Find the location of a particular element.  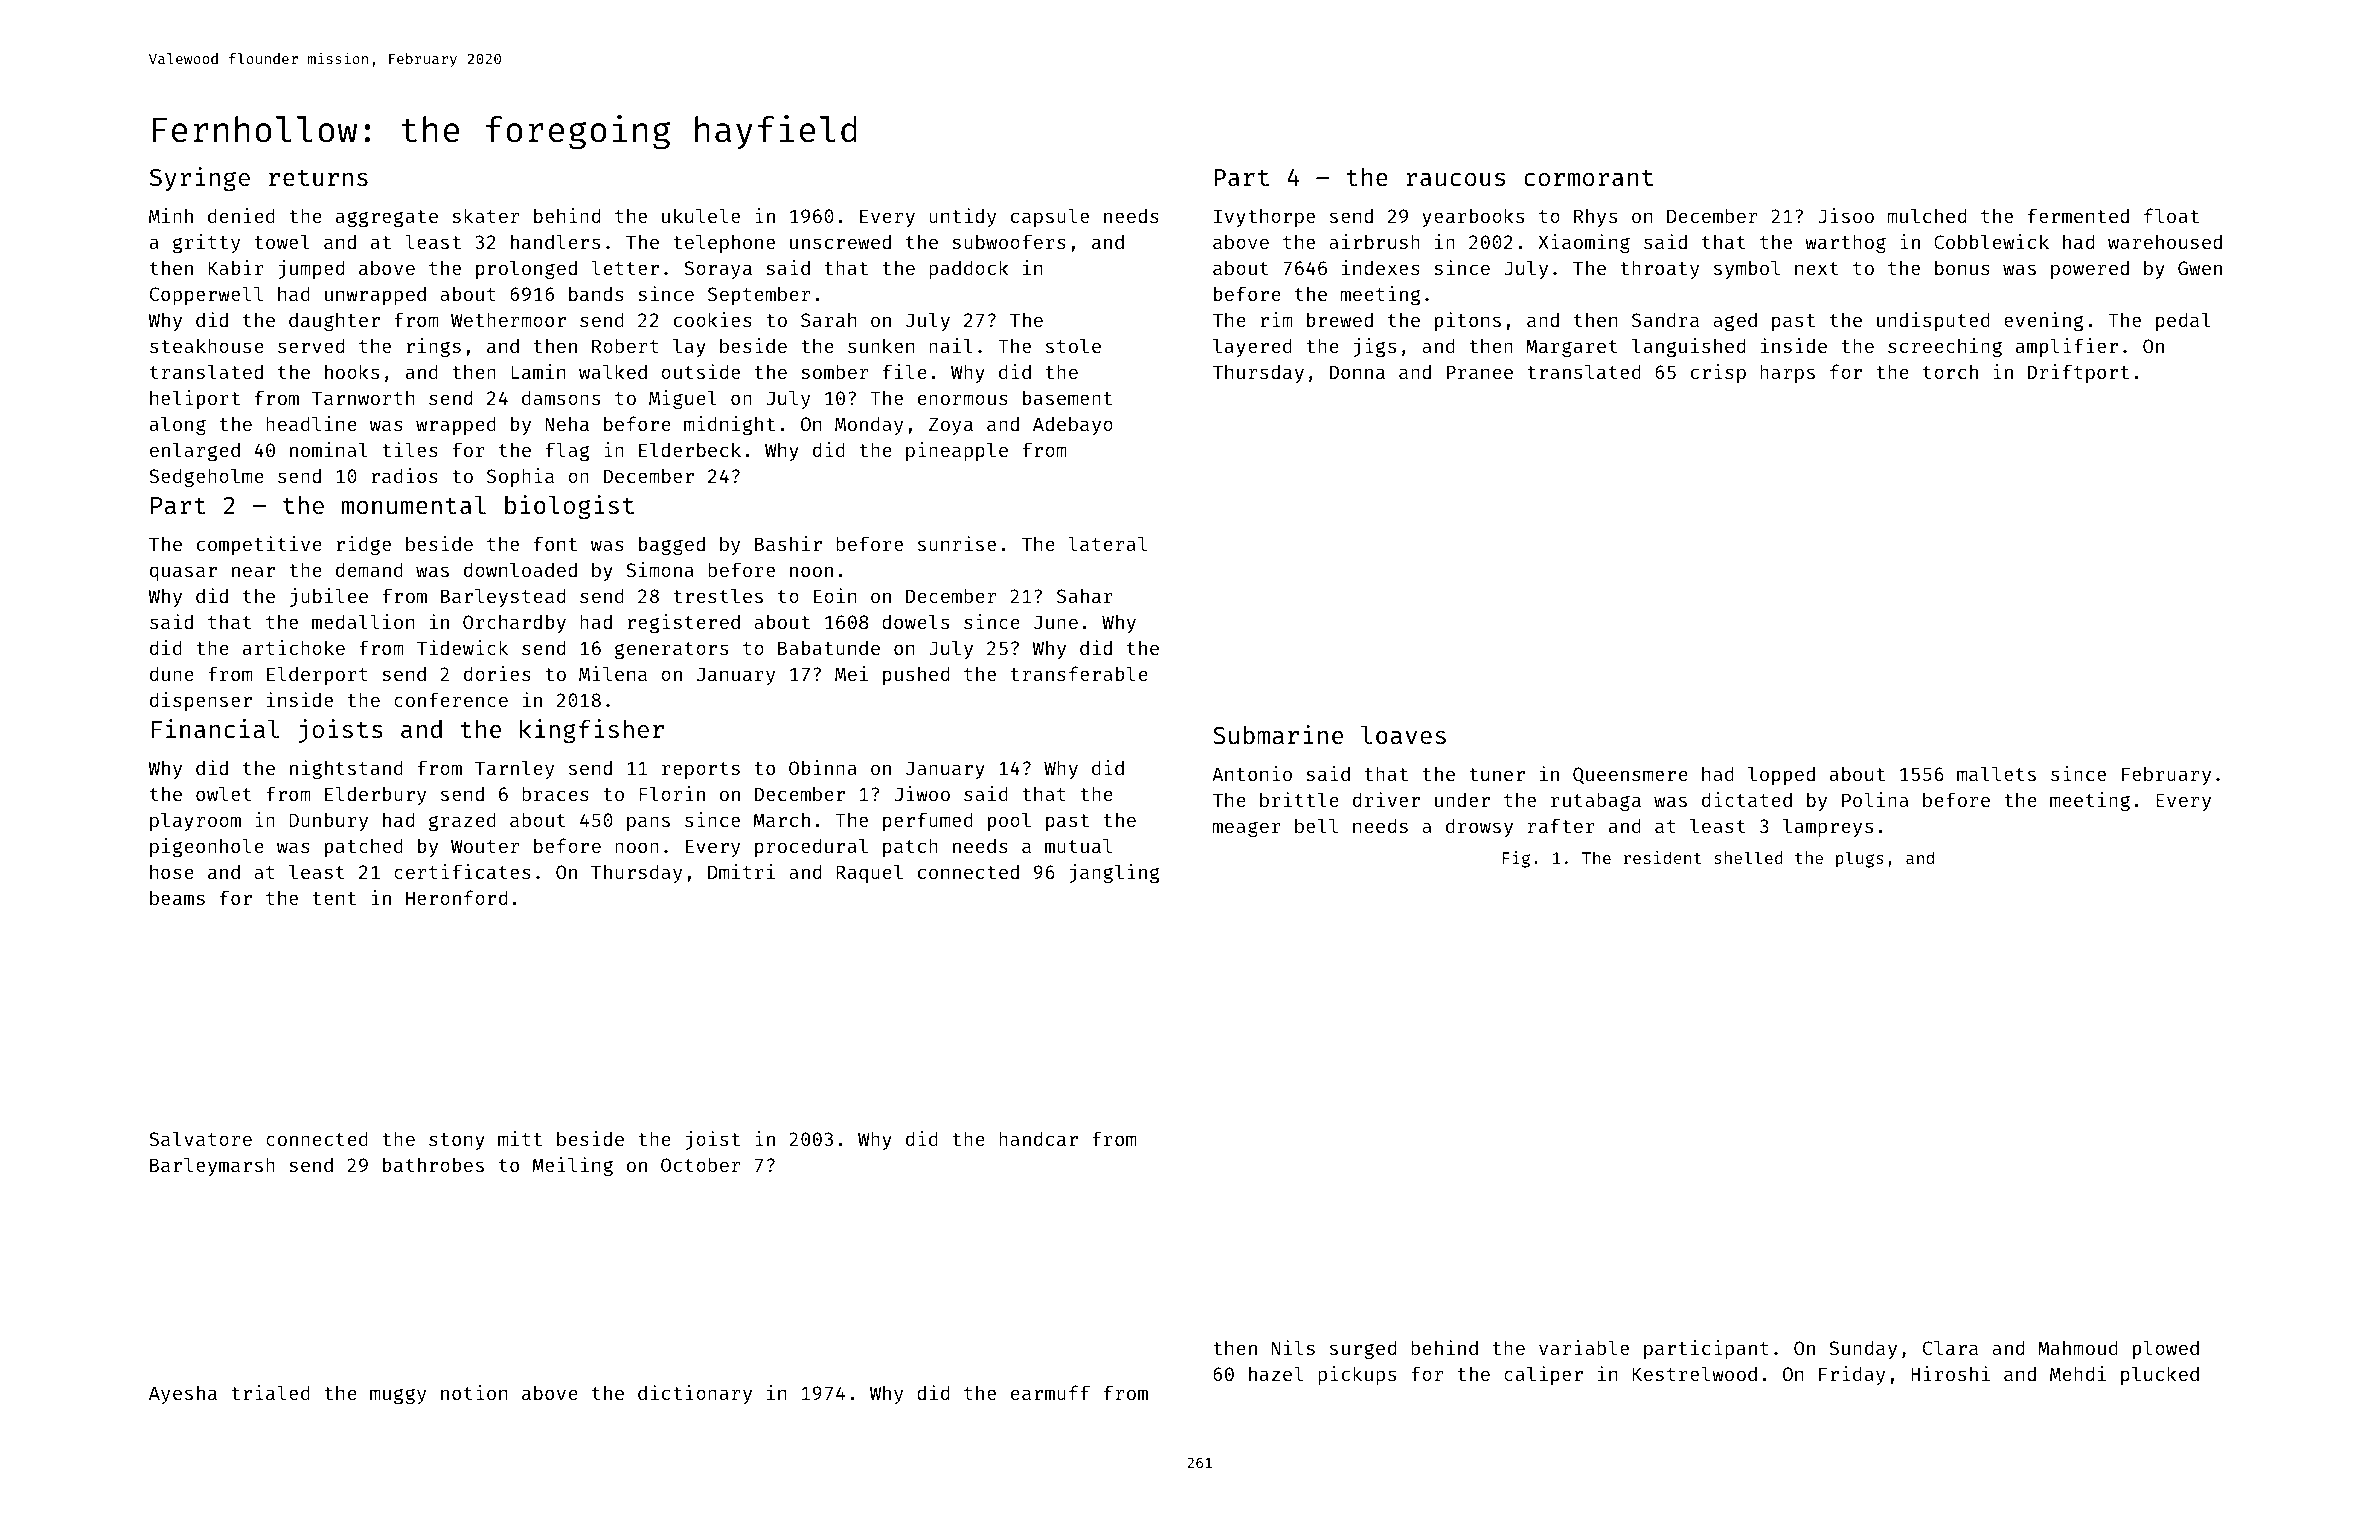

Copperwell is located at coordinates (206, 295).
